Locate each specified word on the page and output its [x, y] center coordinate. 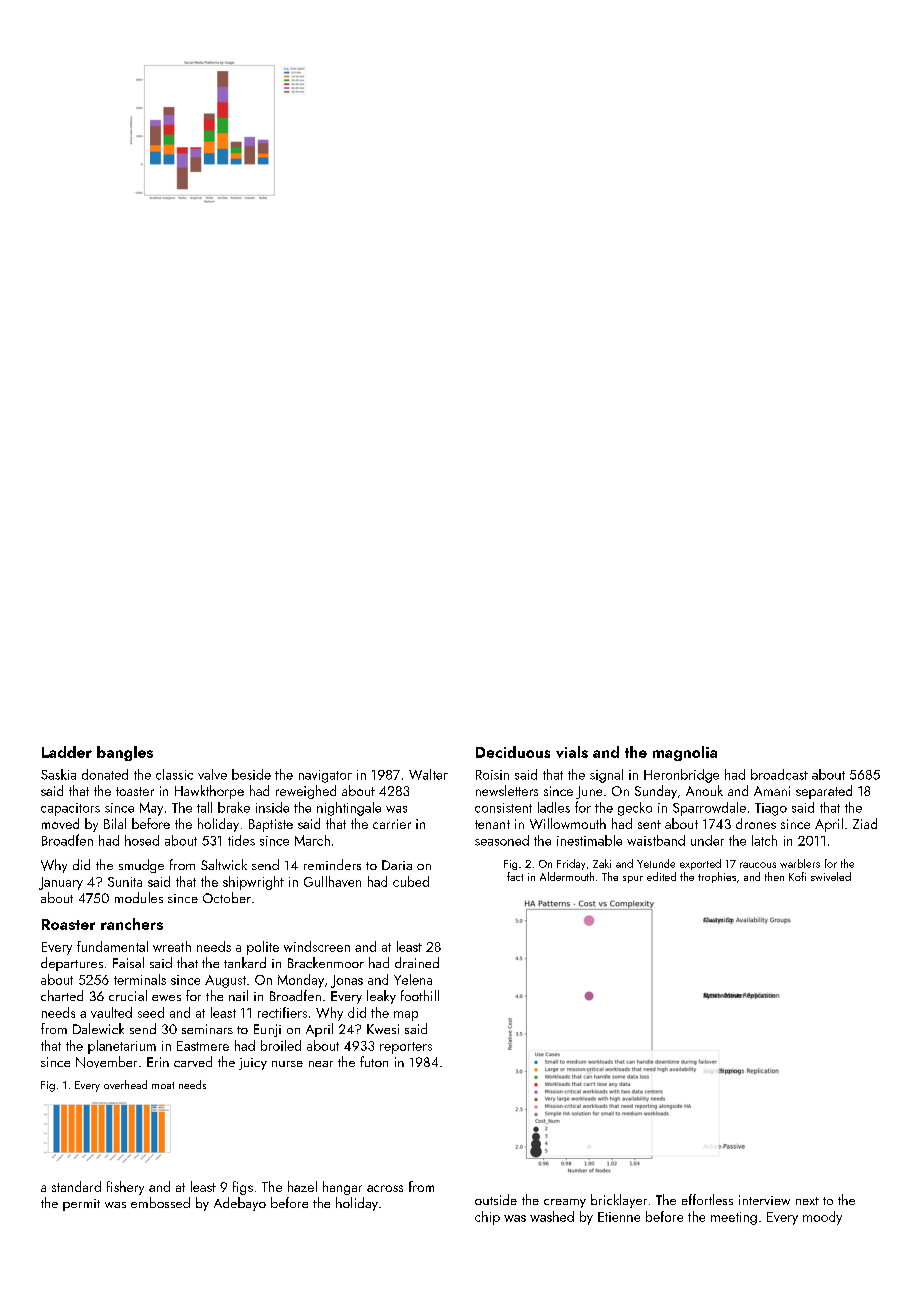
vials [572, 752]
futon [374, 1061]
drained [417, 962]
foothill [420, 995]
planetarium [122, 1047]
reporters [406, 1048]
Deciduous [513, 752]
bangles [125, 753]
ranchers [132, 924]
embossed [160, 1202]
